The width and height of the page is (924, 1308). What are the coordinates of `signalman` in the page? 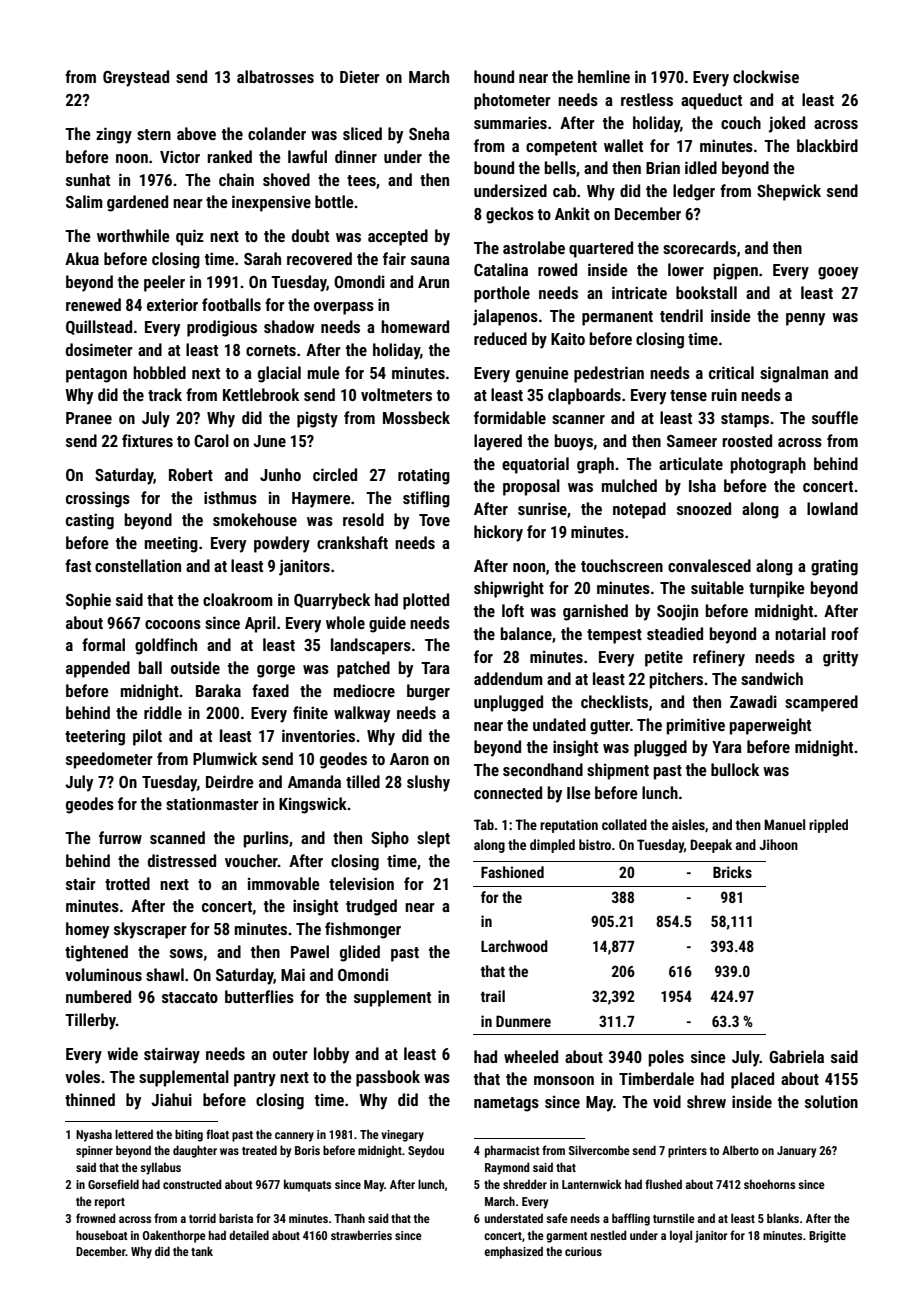 It's located at (794, 374).
